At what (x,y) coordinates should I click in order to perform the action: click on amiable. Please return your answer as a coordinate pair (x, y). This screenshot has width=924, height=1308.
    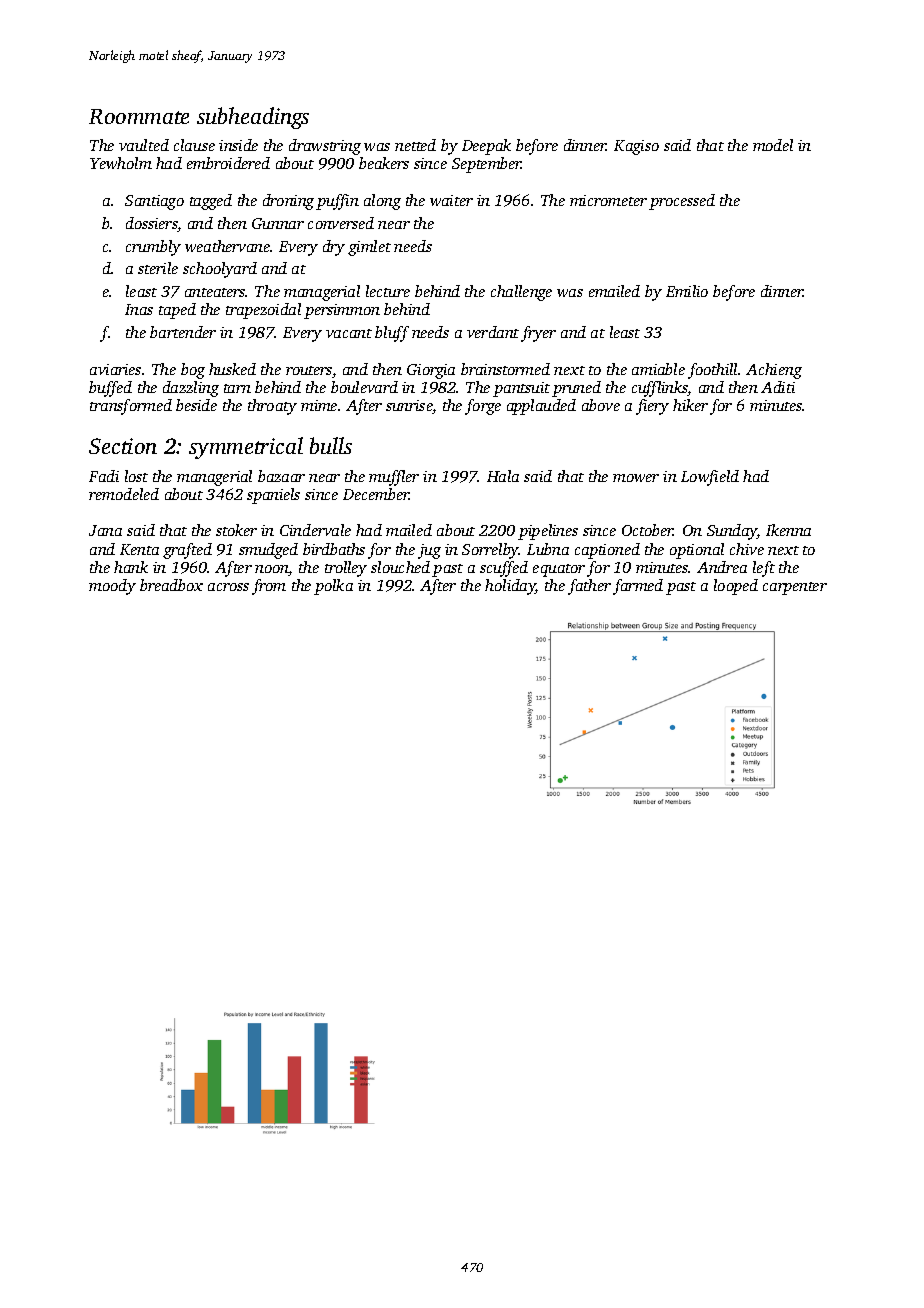
    Looking at the image, I should click on (658, 369).
